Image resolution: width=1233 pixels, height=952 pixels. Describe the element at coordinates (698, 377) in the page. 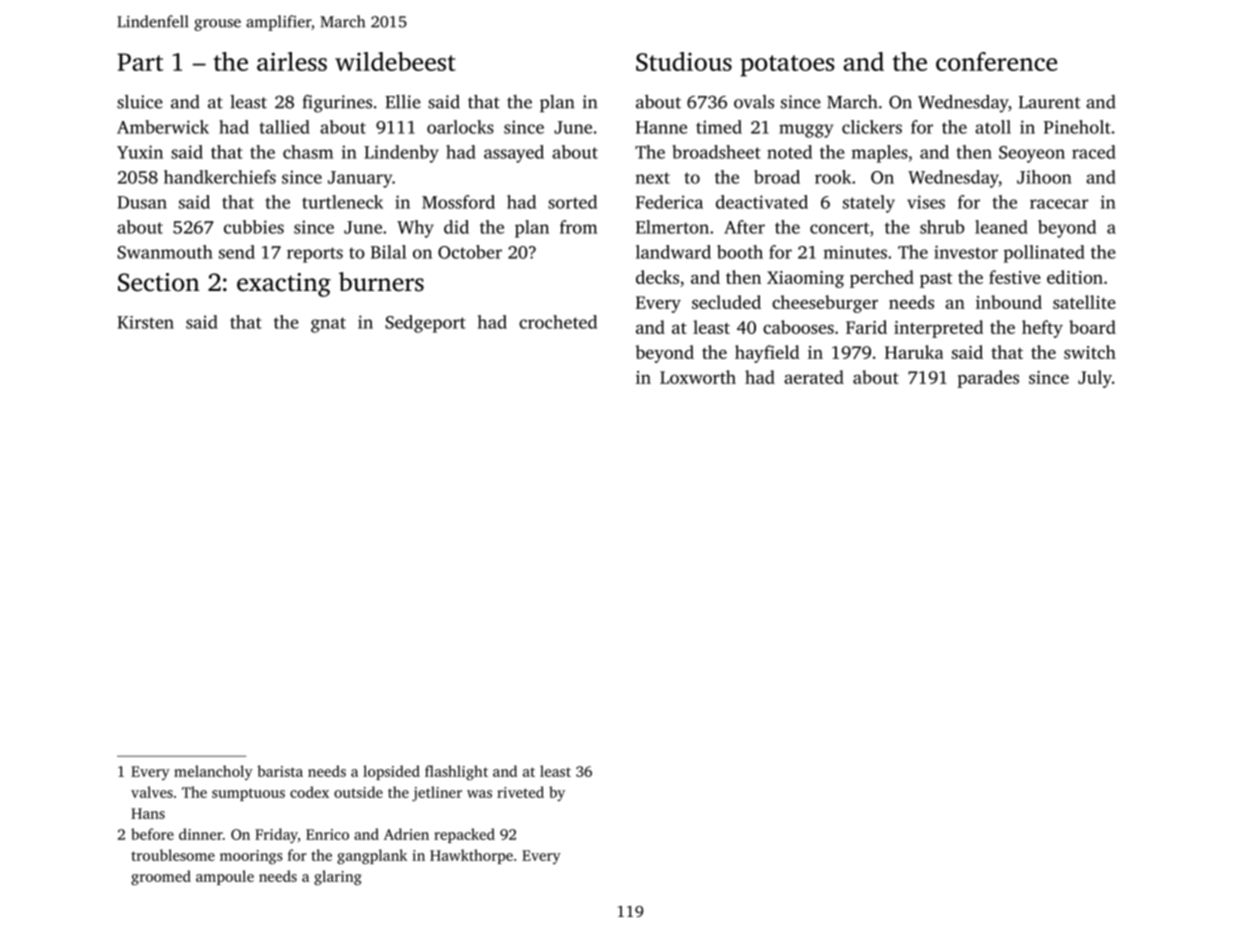

I see `Loxworth` at that location.
